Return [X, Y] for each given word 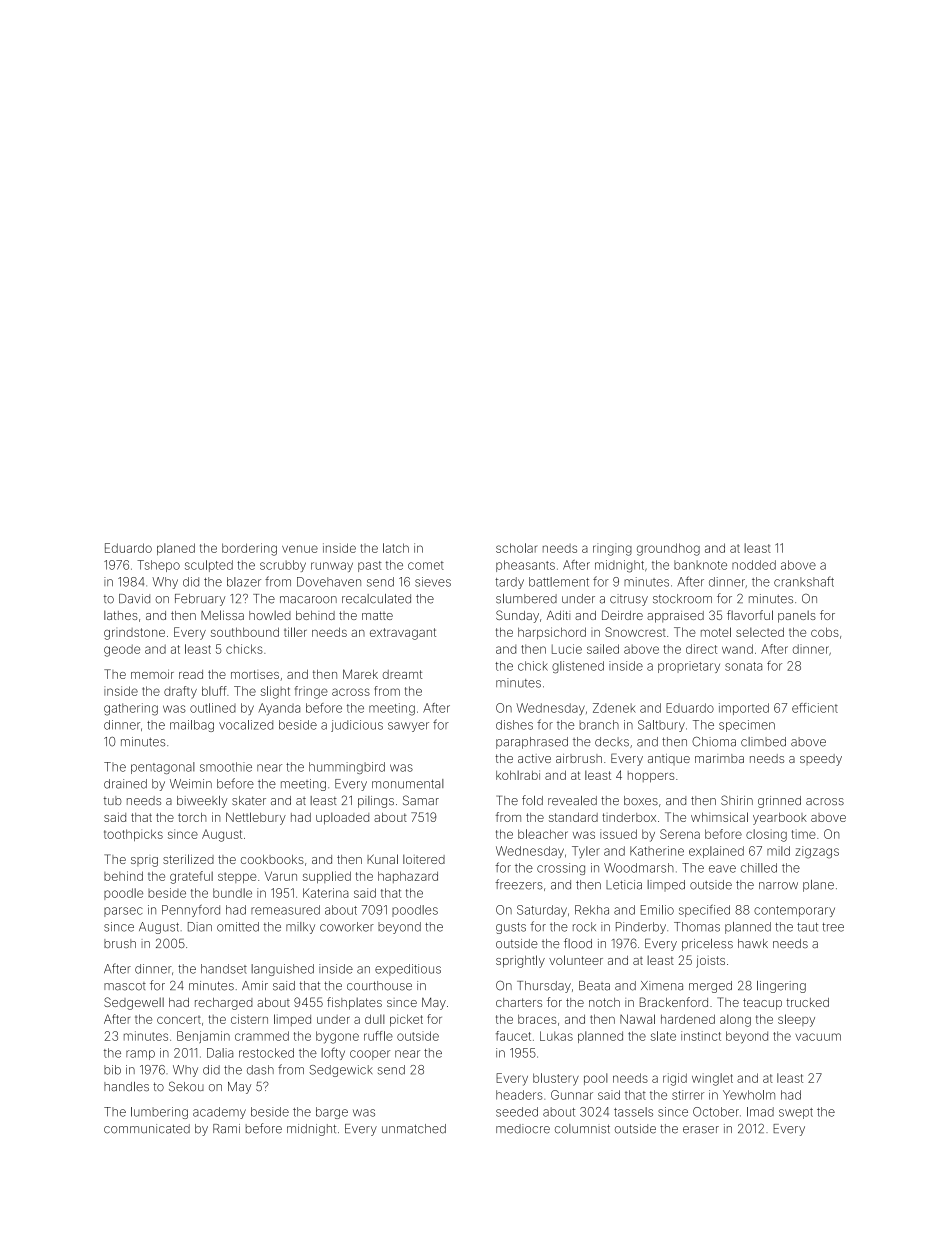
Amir [255, 985]
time [804, 834]
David [134, 599]
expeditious [408, 970]
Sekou [186, 1086]
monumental [408, 784]
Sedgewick [340, 1071]
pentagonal [163, 768]
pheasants [525, 566]
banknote [700, 565]
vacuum [818, 1037]
